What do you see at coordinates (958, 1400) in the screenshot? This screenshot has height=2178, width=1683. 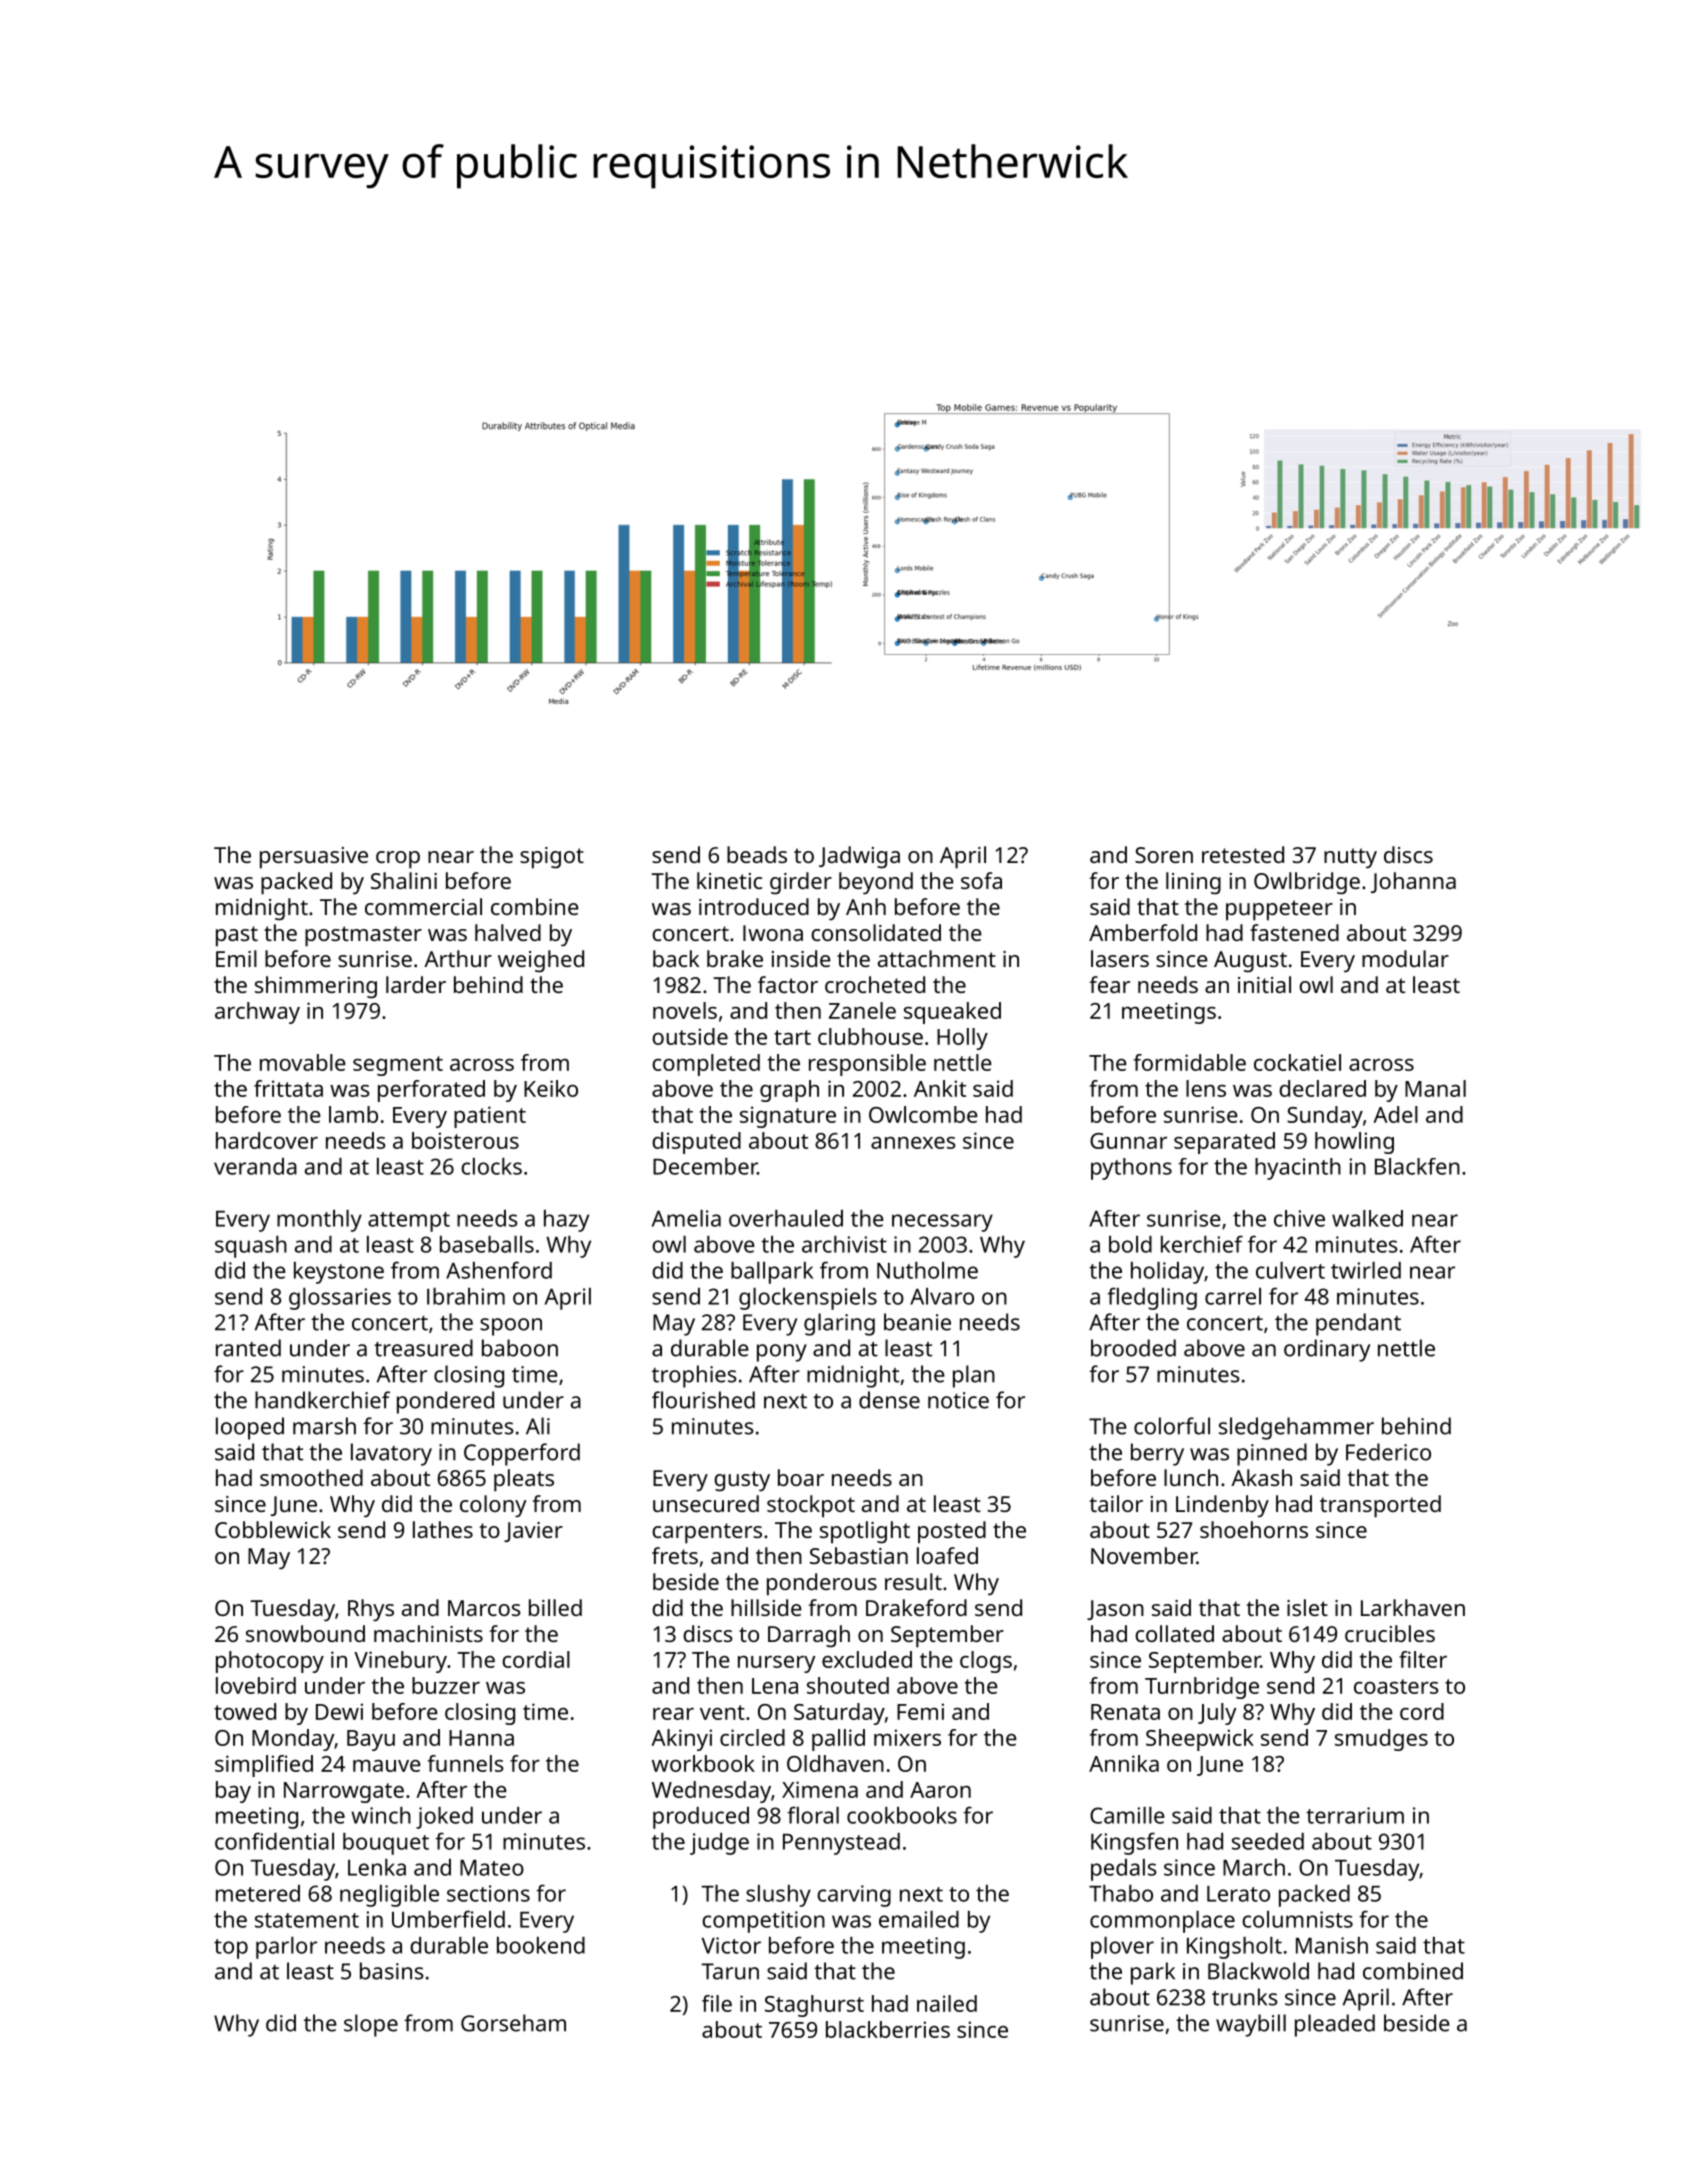 I see `notice` at bounding box center [958, 1400].
